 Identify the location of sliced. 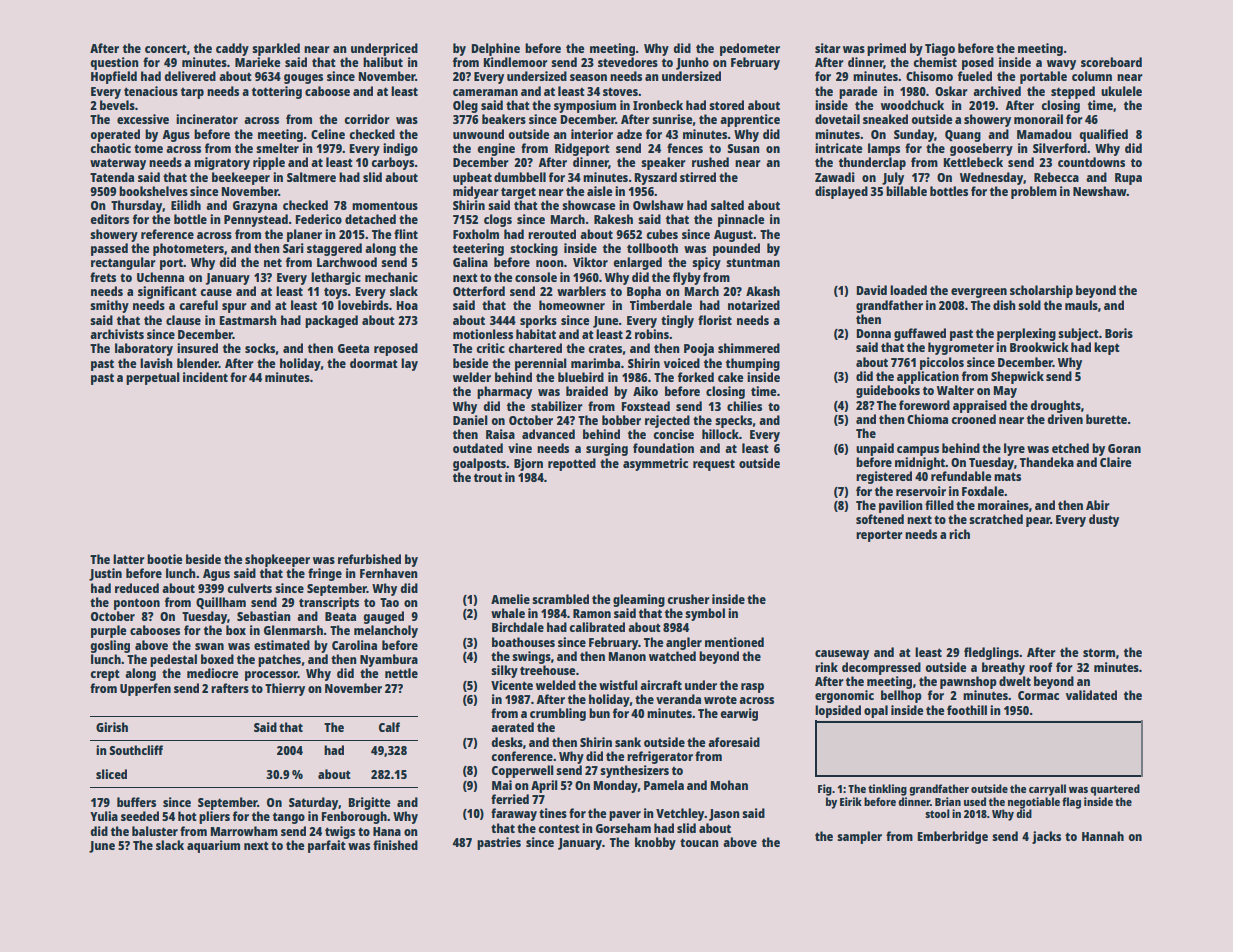
(111, 774).
